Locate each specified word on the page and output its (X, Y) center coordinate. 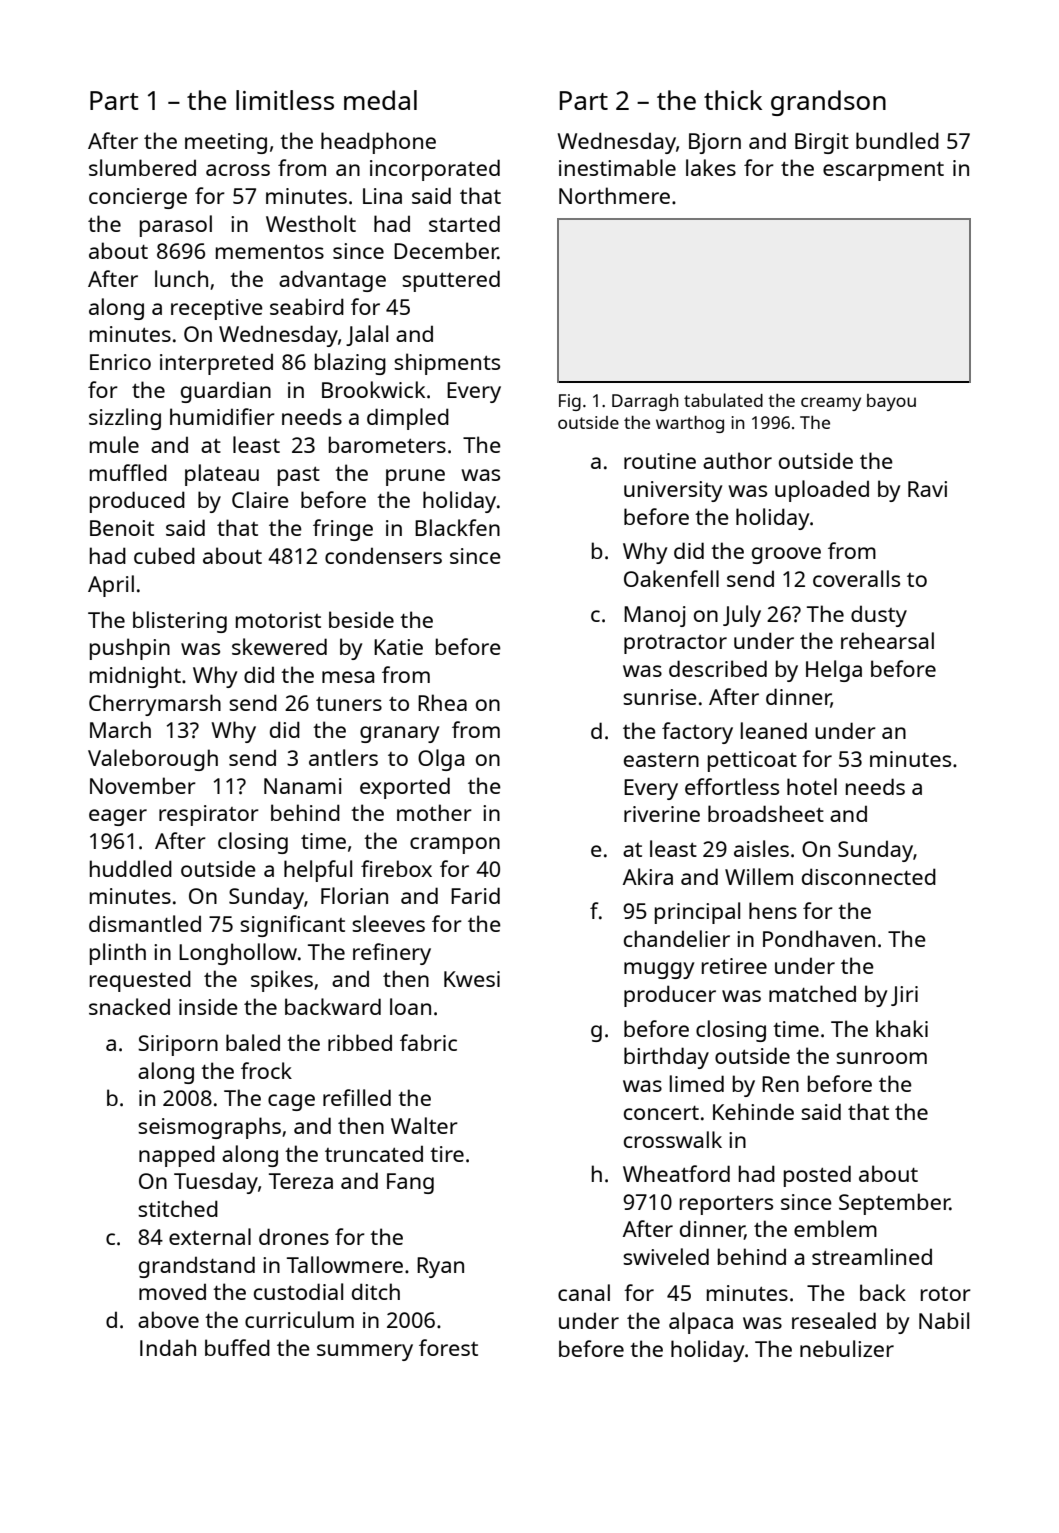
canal (584, 1292)
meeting (226, 143)
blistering (180, 622)
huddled (131, 868)
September (894, 1204)
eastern (661, 760)
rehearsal (887, 640)
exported (405, 788)
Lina (382, 196)
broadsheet (766, 813)
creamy (831, 404)
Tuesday (216, 1183)
